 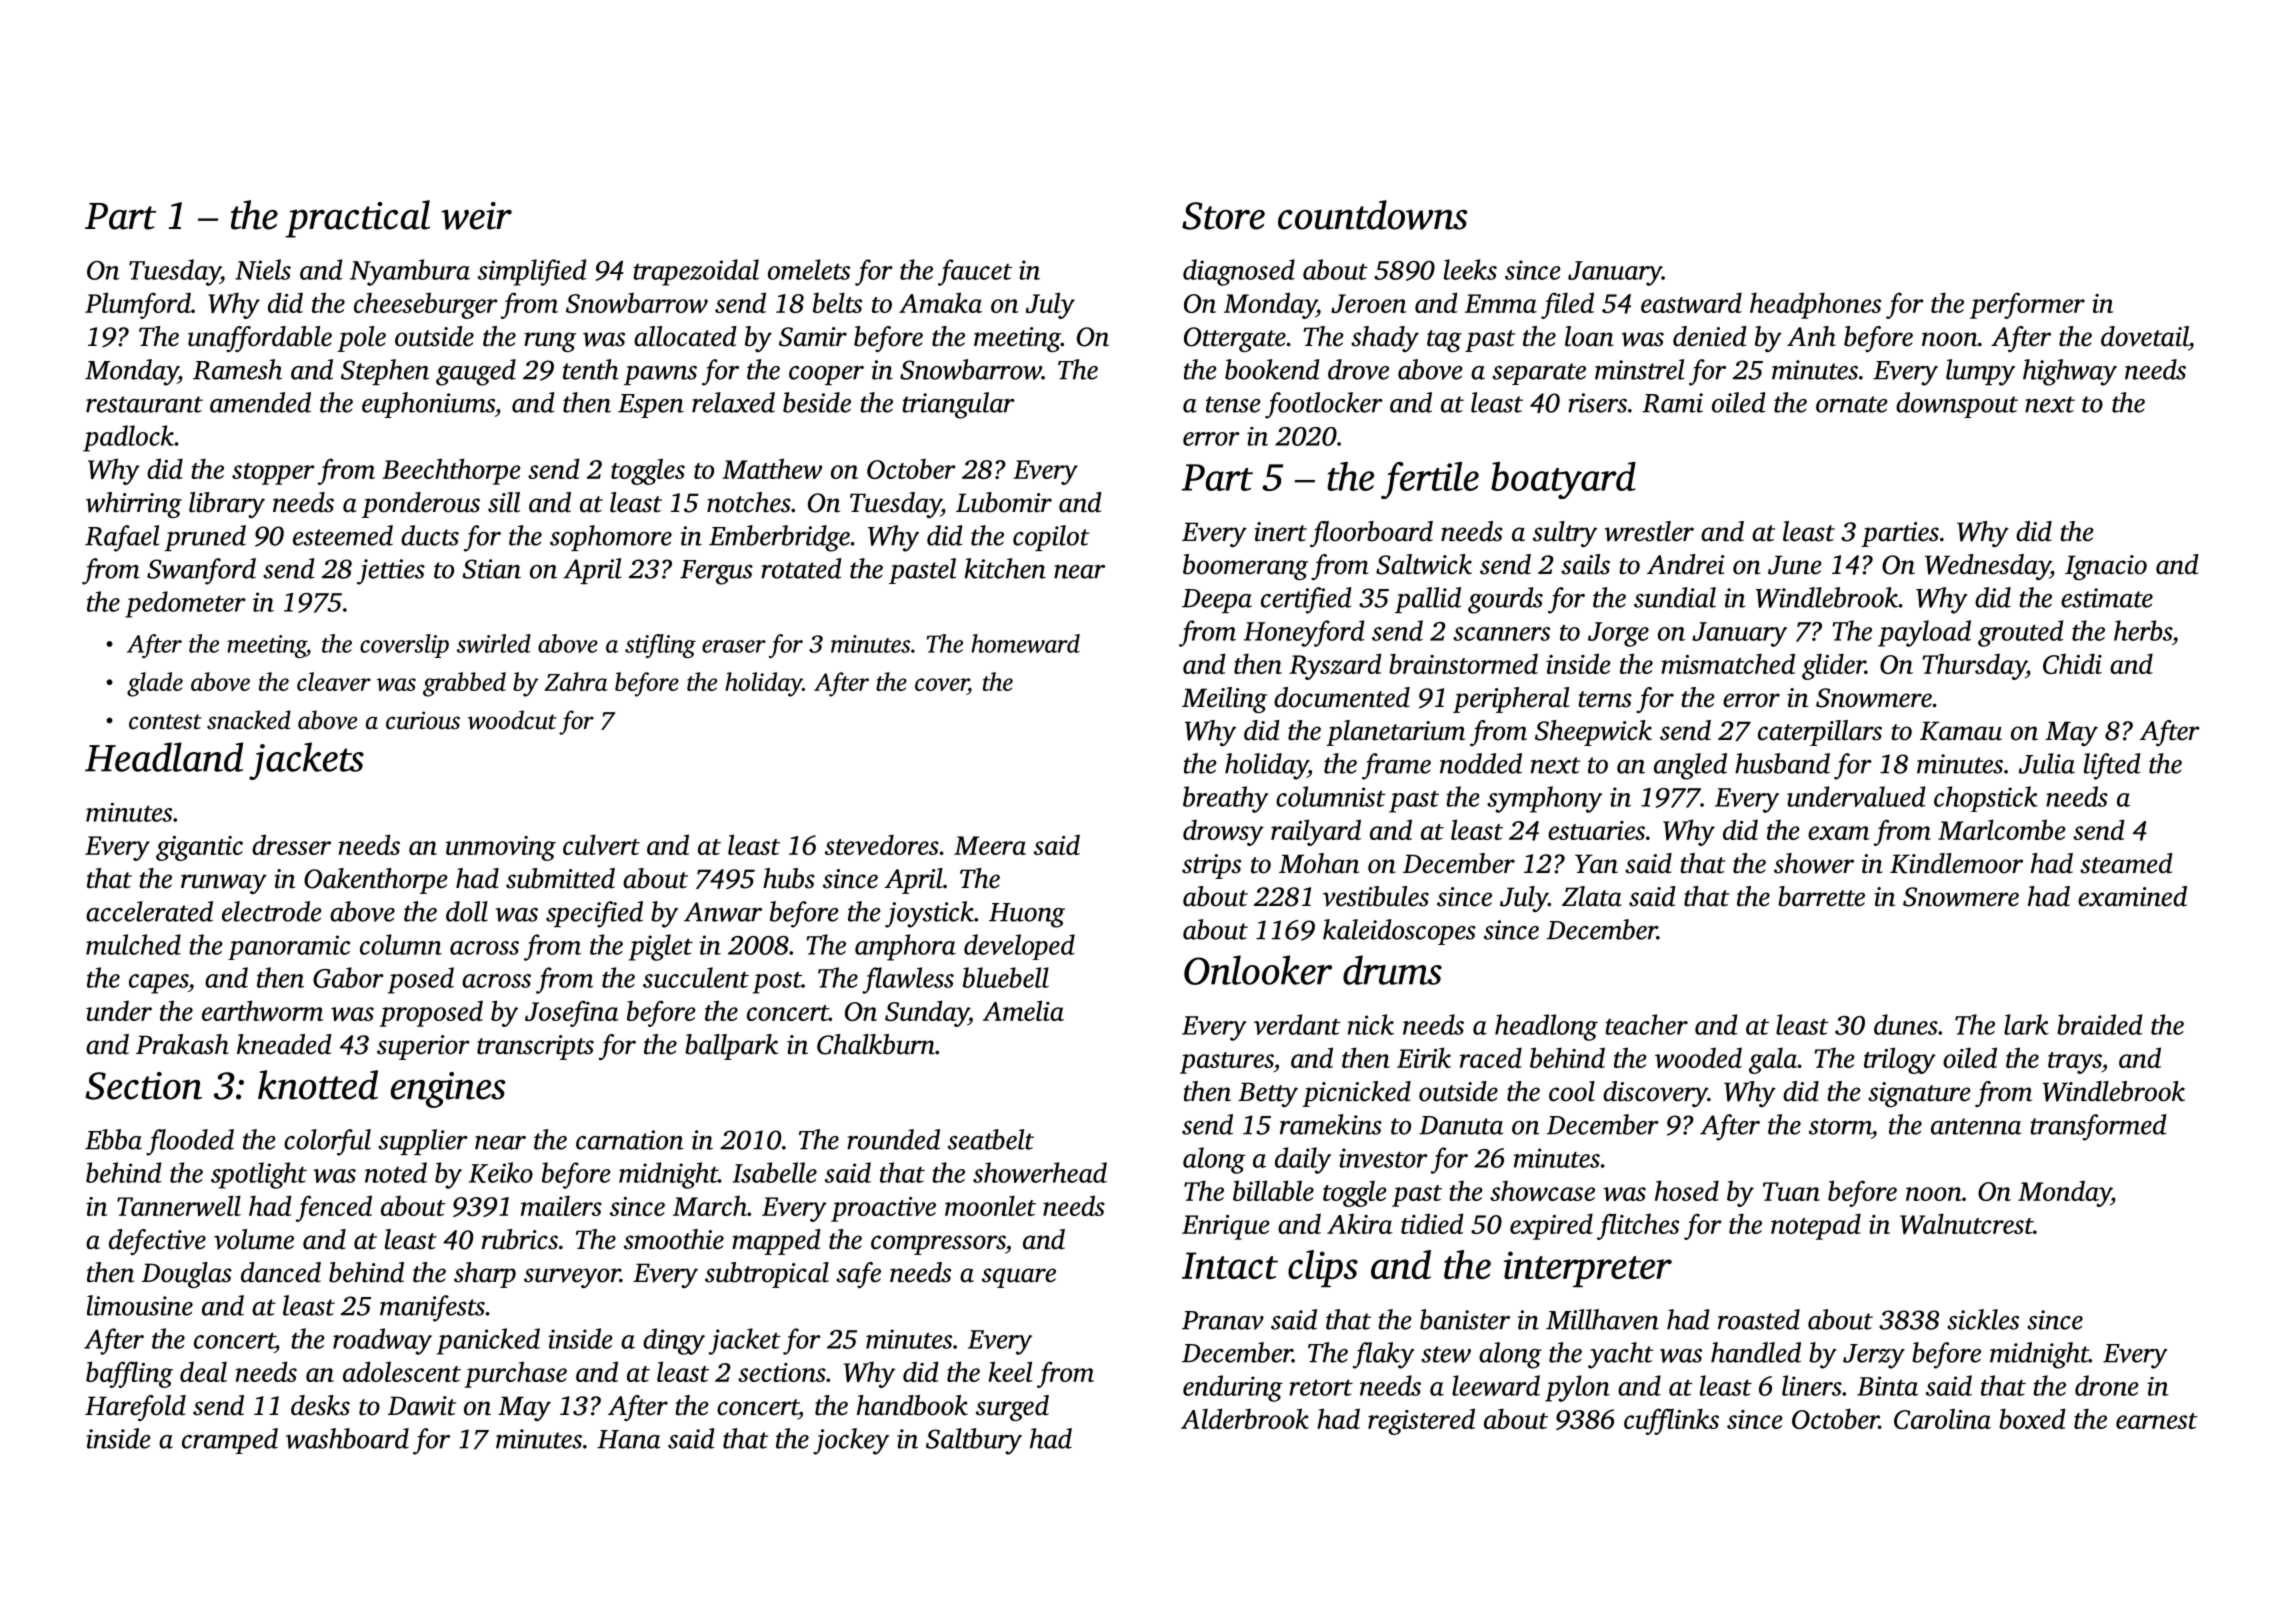 What do you see at coordinates (1646, 1024) in the document?
I see `teacher` at bounding box center [1646, 1024].
